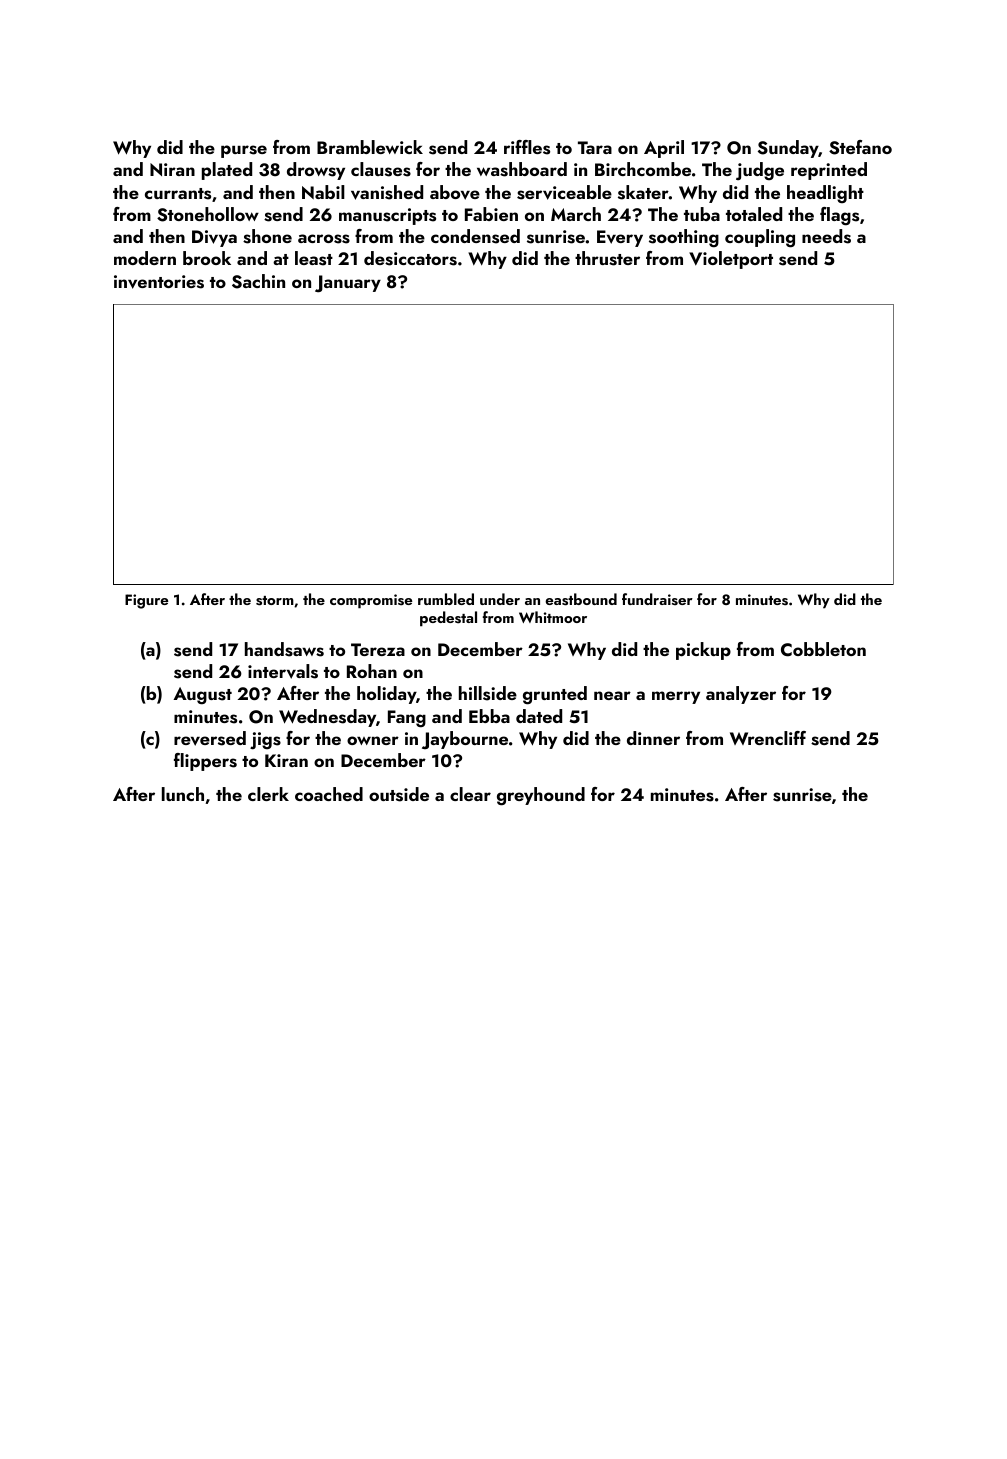 This document has height=1459, width=1007. What do you see at coordinates (348, 284) in the document?
I see `January` at bounding box center [348, 284].
